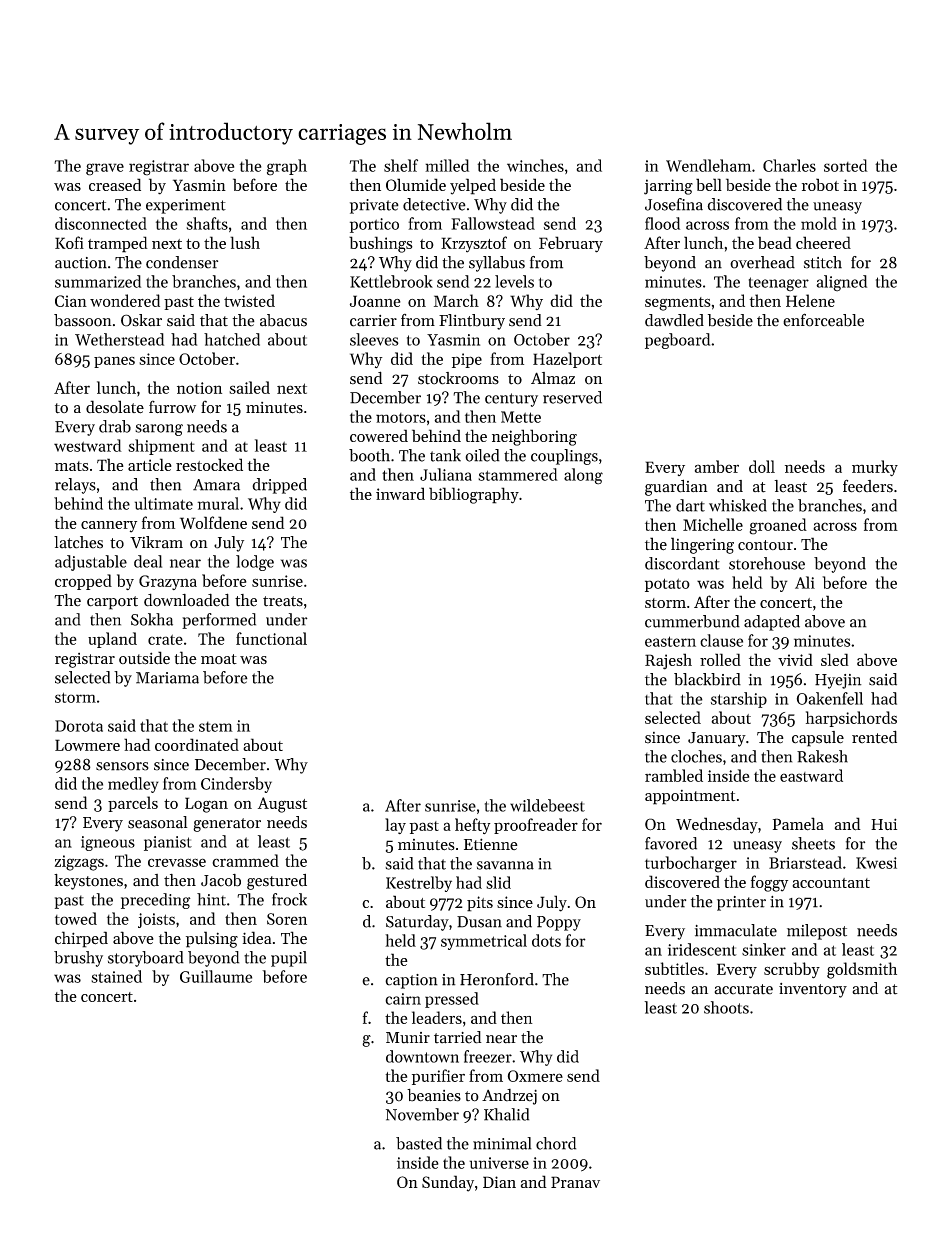  Describe the element at coordinates (717, 739) in the screenshot. I see `January` at that location.
